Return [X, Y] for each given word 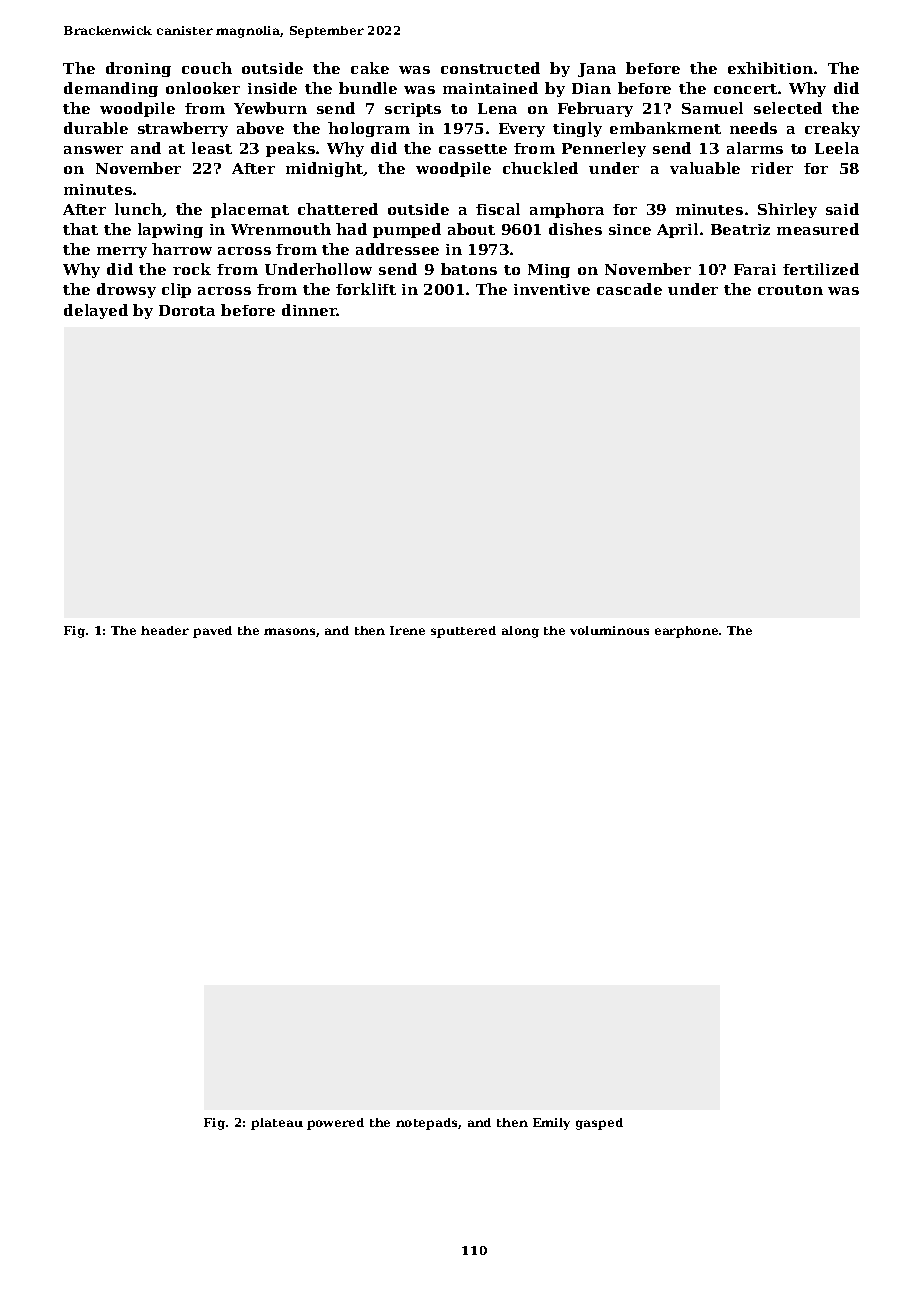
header [165, 630]
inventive [552, 289]
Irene [407, 630]
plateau [277, 1124]
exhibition [770, 68]
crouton [790, 290]
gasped [599, 1124]
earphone [686, 632]
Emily [551, 1124]
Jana [597, 70]
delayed [96, 311]
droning [138, 69]
